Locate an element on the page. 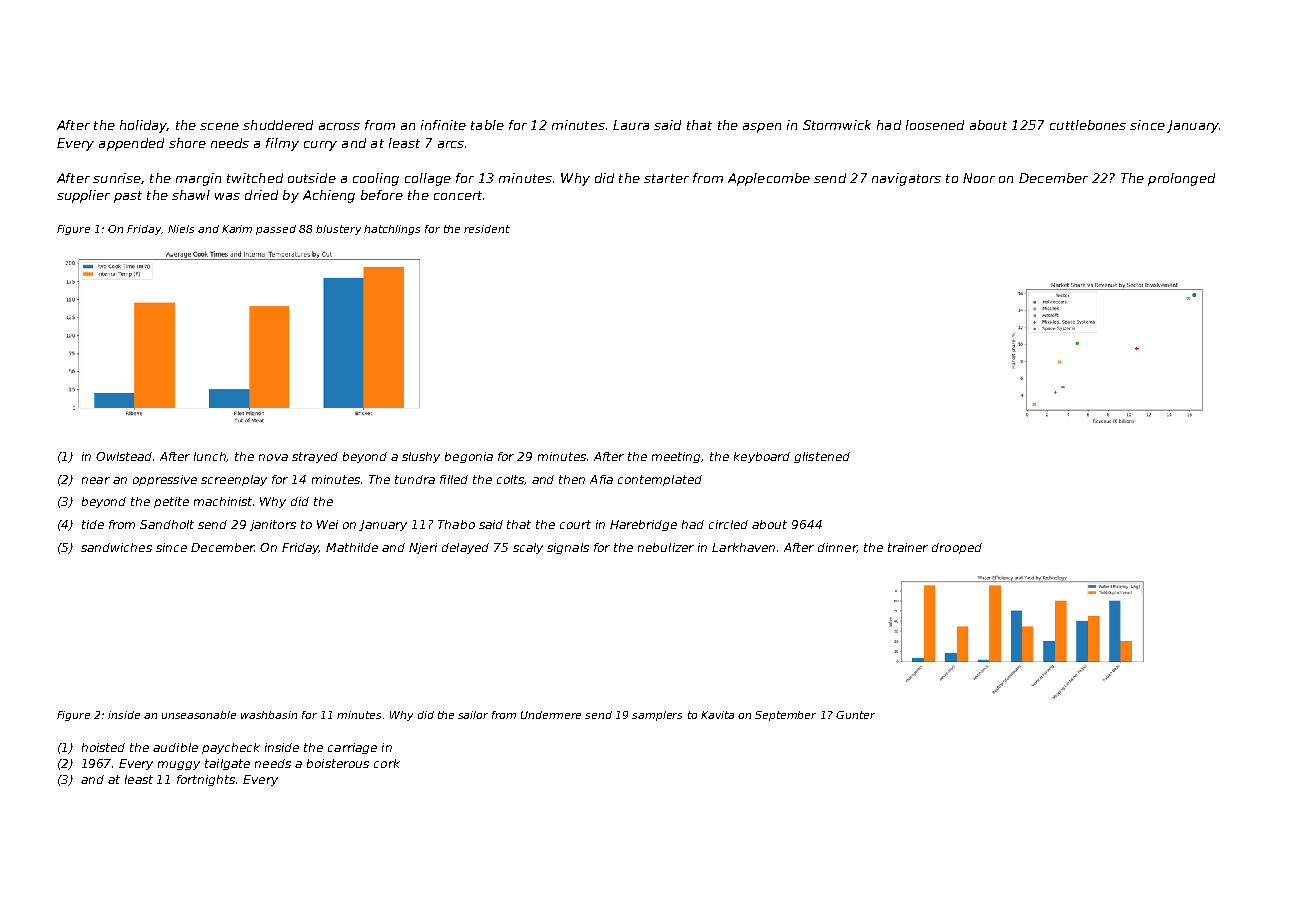 The width and height of the document is (1308, 924). Karim is located at coordinates (237, 229).
